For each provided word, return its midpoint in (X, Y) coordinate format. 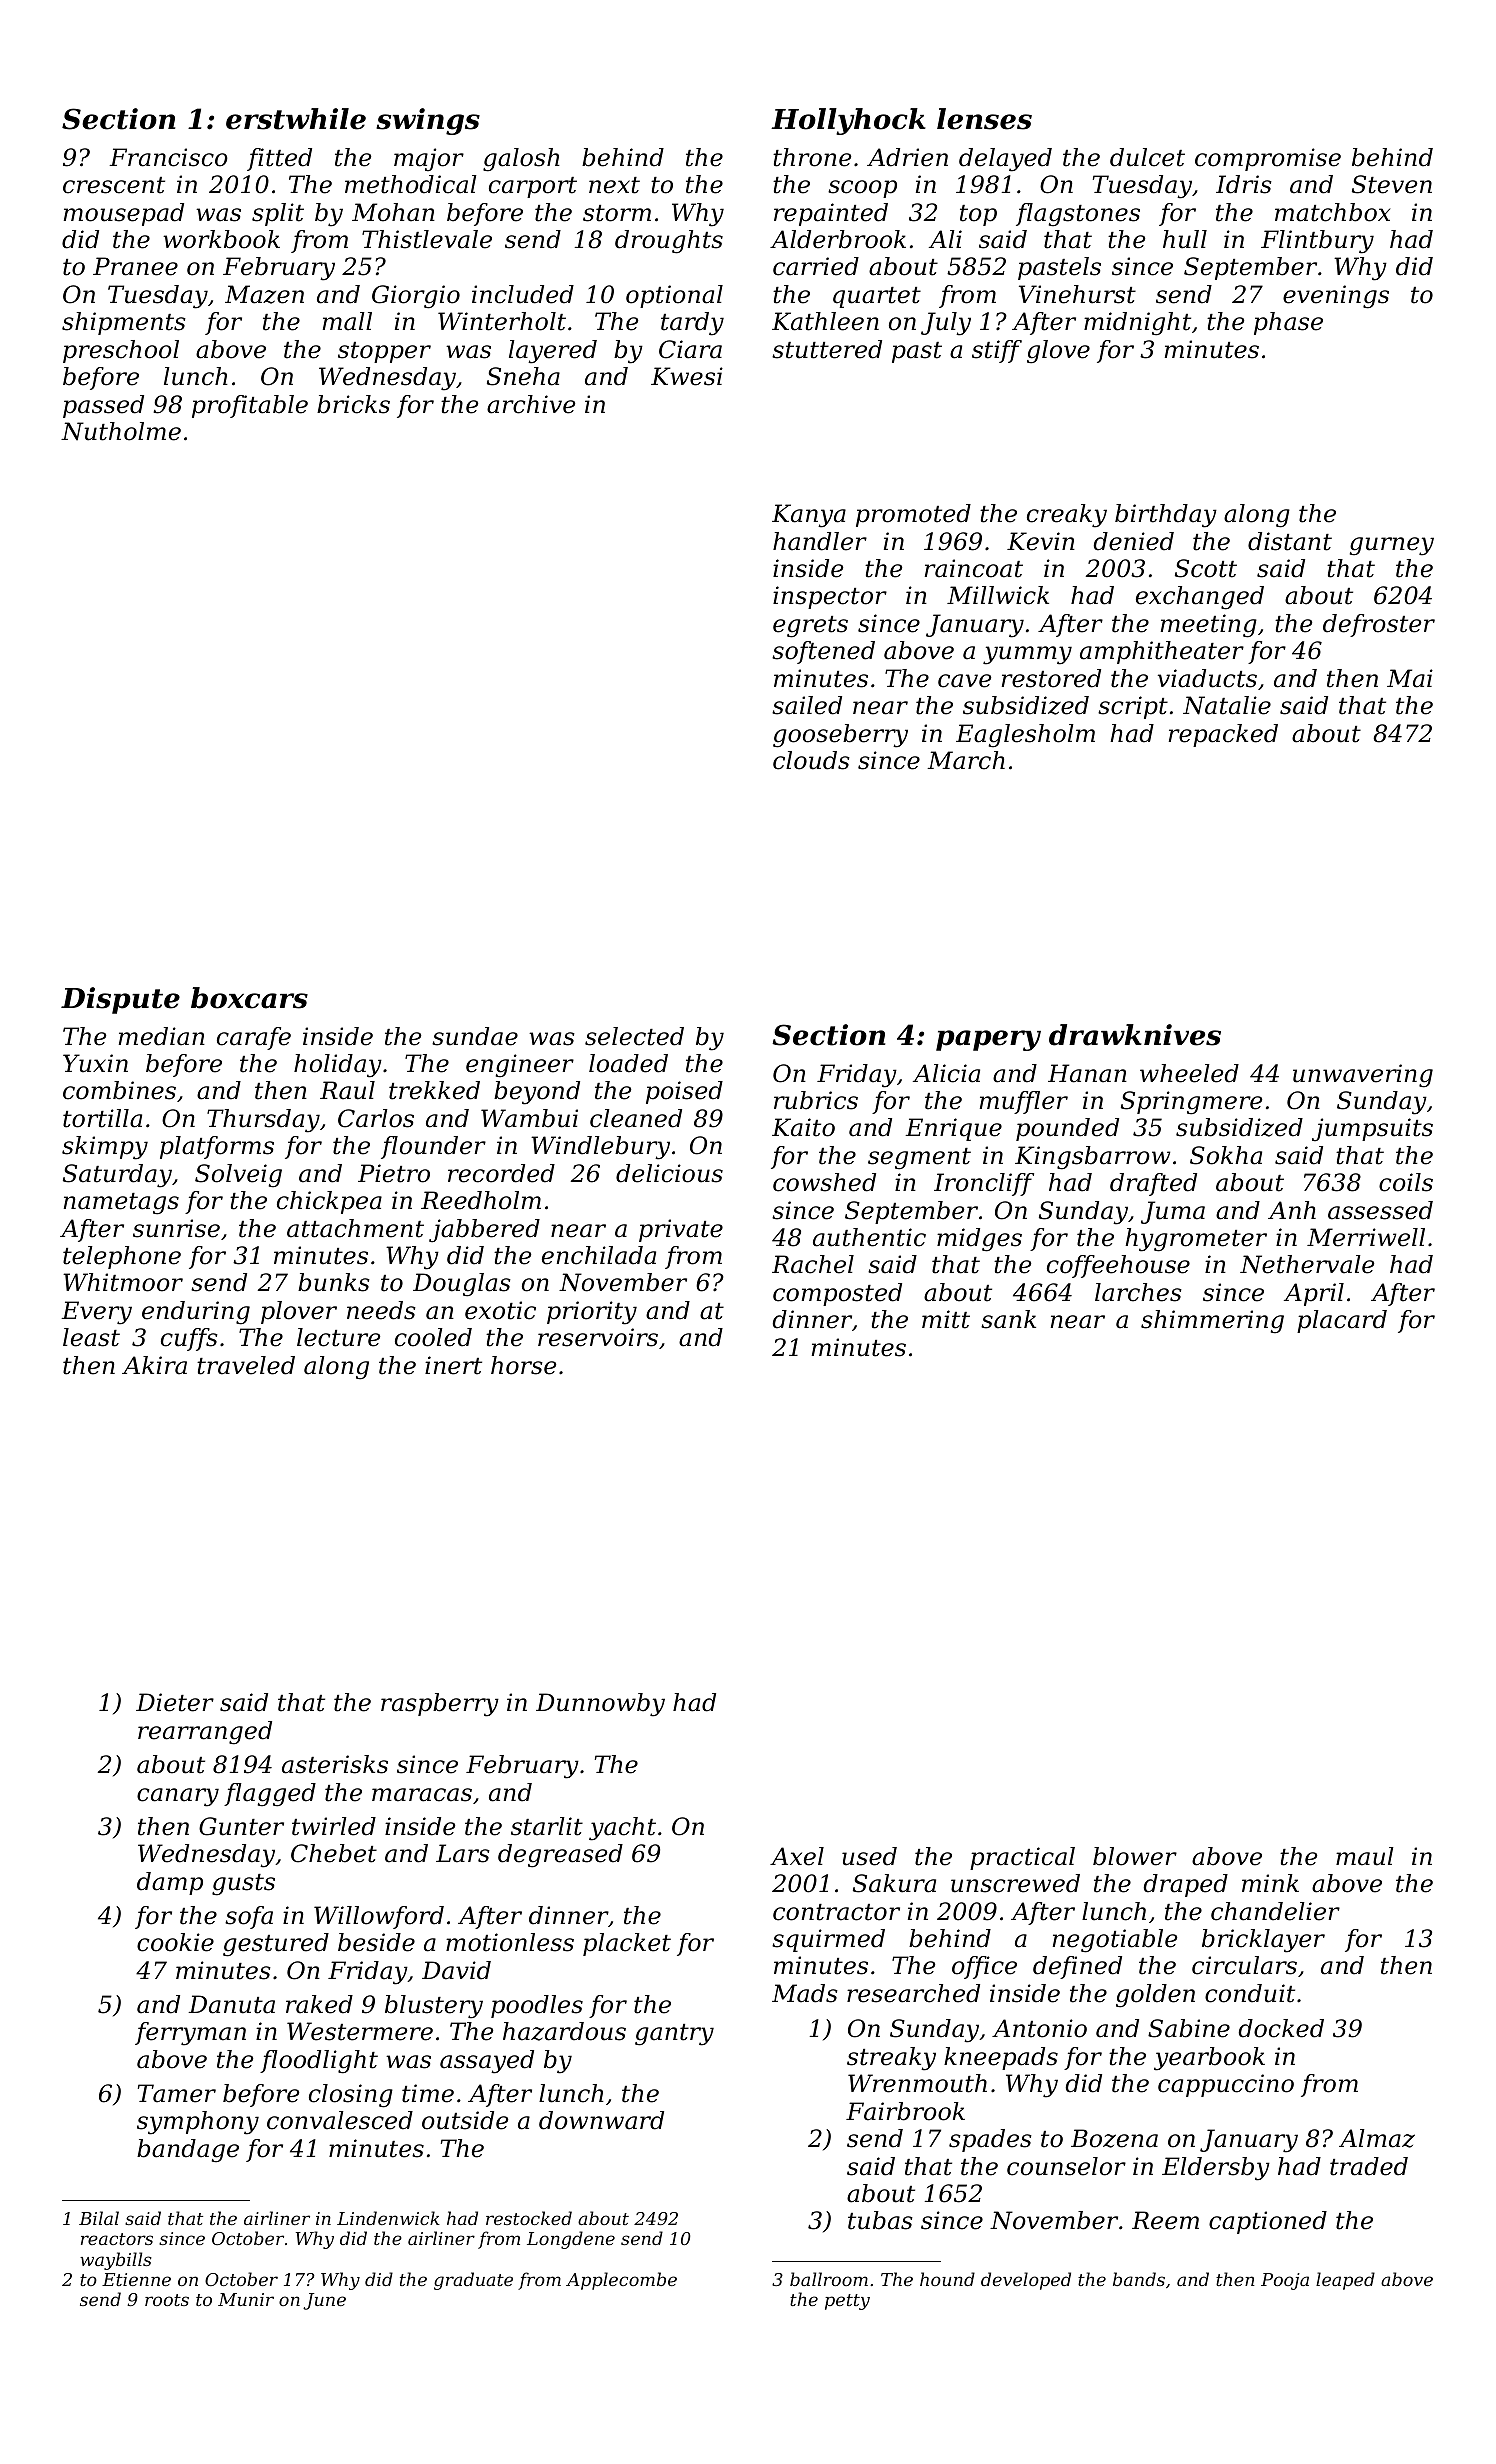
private (681, 1230)
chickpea (329, 1202)
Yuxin (95, 1063)
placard (1342, 1321)
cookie (175, 1942)
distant (1290, 541)
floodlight (319, 2062)
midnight (1137, 324)
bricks (353, 404)
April (1314, 1294)
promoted (913, 515)
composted (837, 1294)
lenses (984, 119)
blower (1135, 1856)
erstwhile (296, 119)
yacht (622, 1829)
